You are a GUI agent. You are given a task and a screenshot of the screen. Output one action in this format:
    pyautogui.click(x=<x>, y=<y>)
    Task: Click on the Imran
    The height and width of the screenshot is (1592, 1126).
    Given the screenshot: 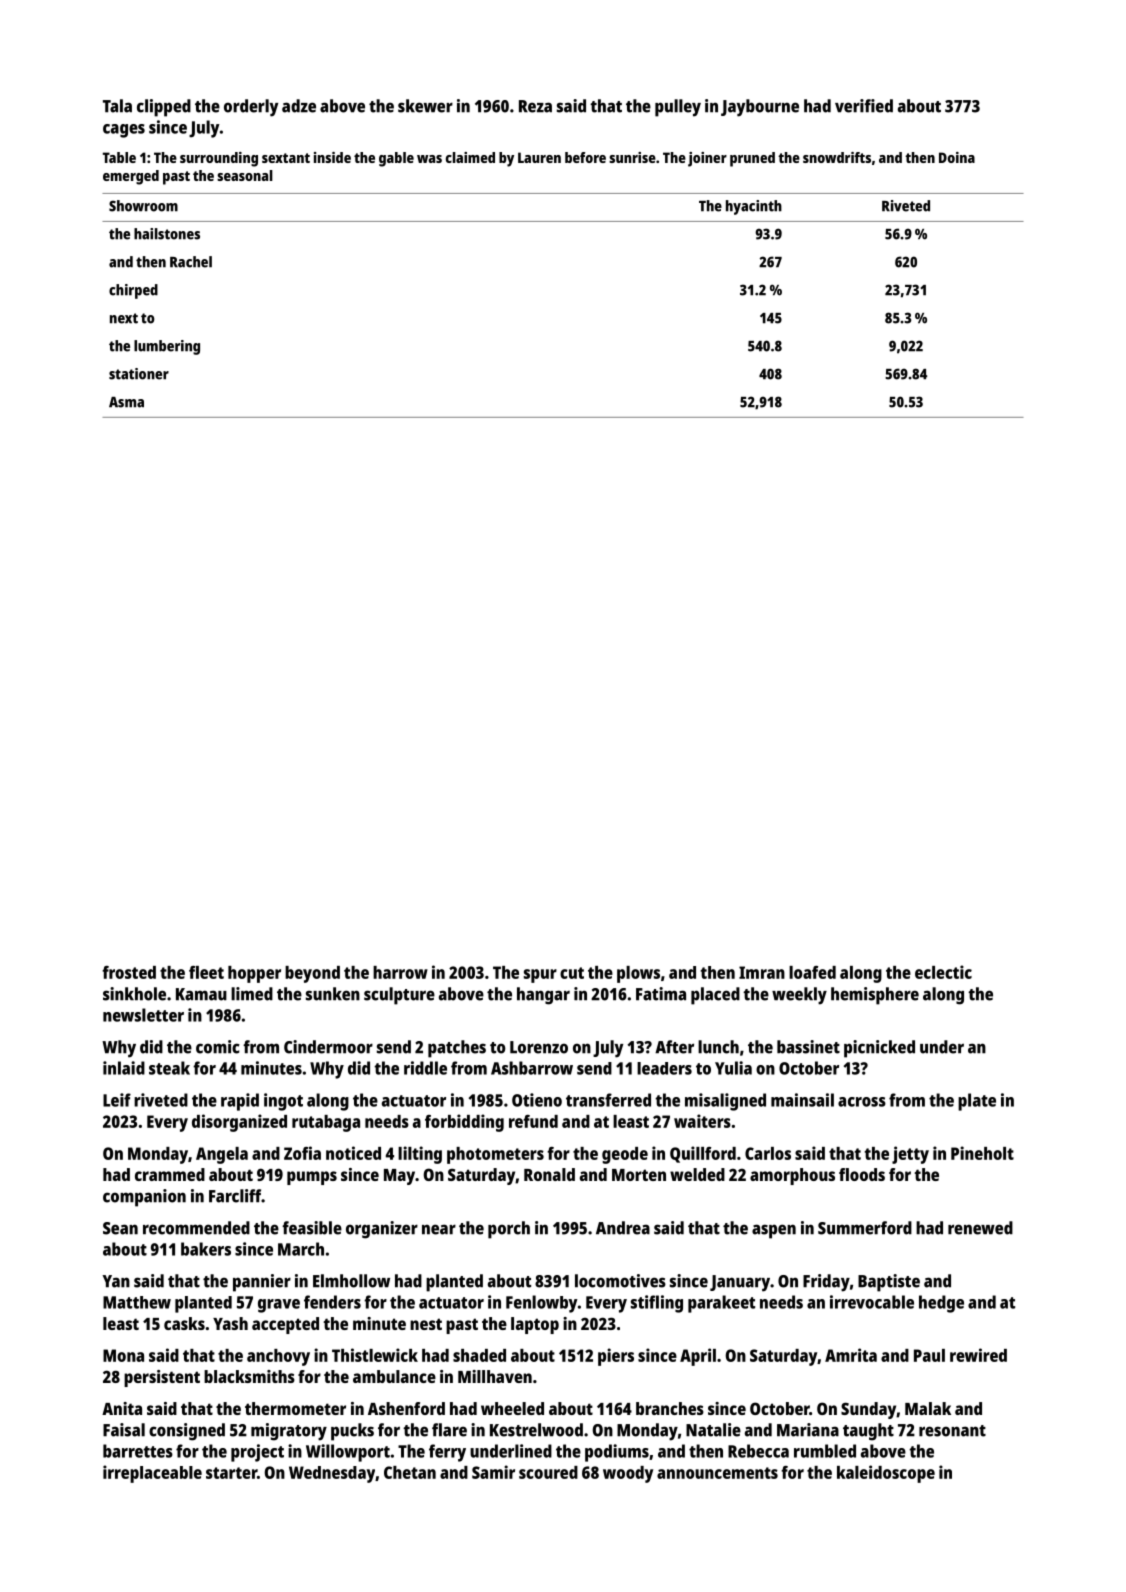 What is the action you would take?
    pyautogui.click(x=762, y=972)
